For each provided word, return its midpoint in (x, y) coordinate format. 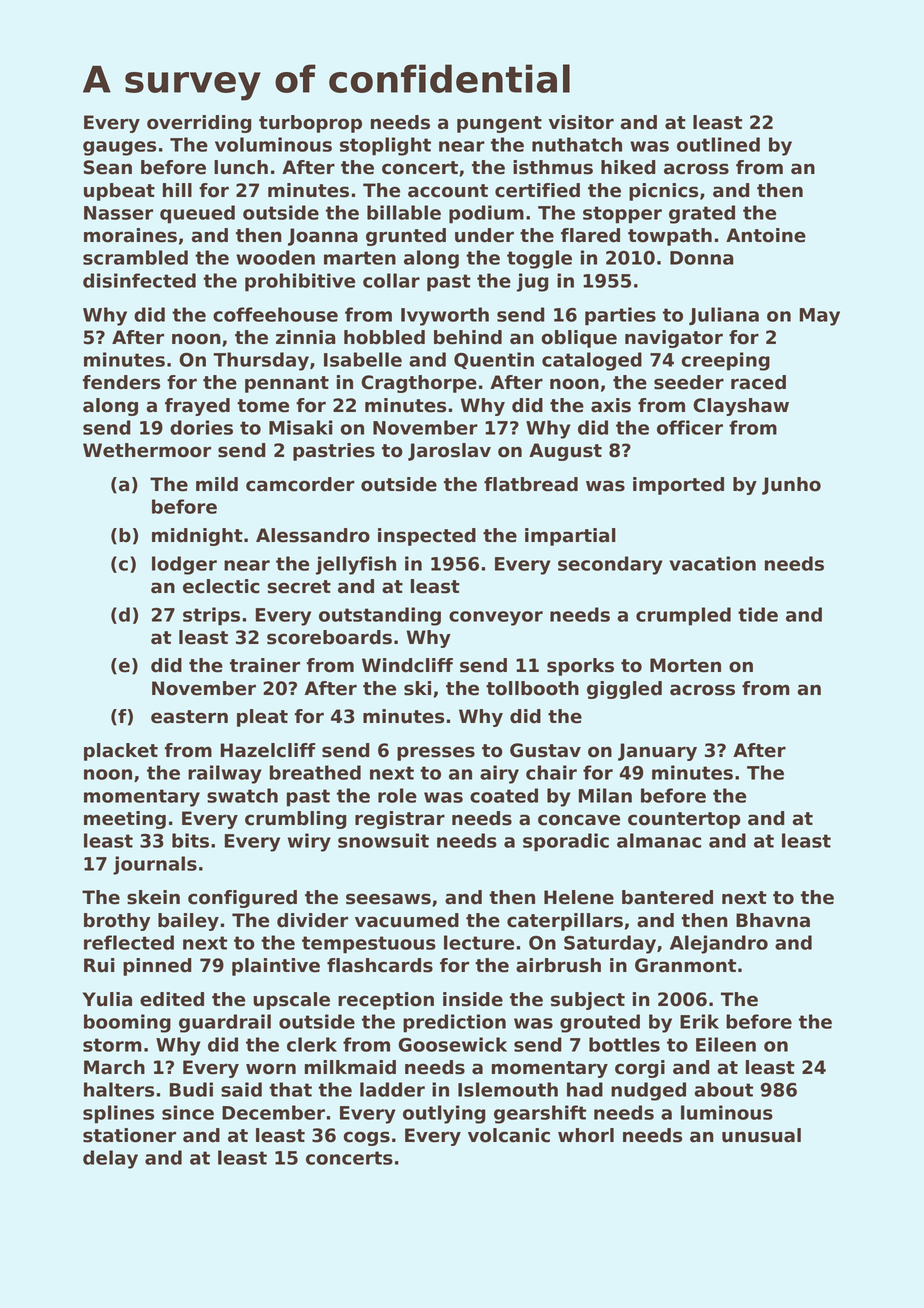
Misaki (301, 427)
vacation (712, 563)
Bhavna (773, 920)
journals (155, 865)
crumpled (683, 616)
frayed (197, 407)
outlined (718, 144)
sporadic (566, 842)
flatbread (531, 484)
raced (758, 382)
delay (110, 1159)
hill (177, 190)
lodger (184, 565)
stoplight (385, 146)
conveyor (496, 618)
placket (121, 752)
